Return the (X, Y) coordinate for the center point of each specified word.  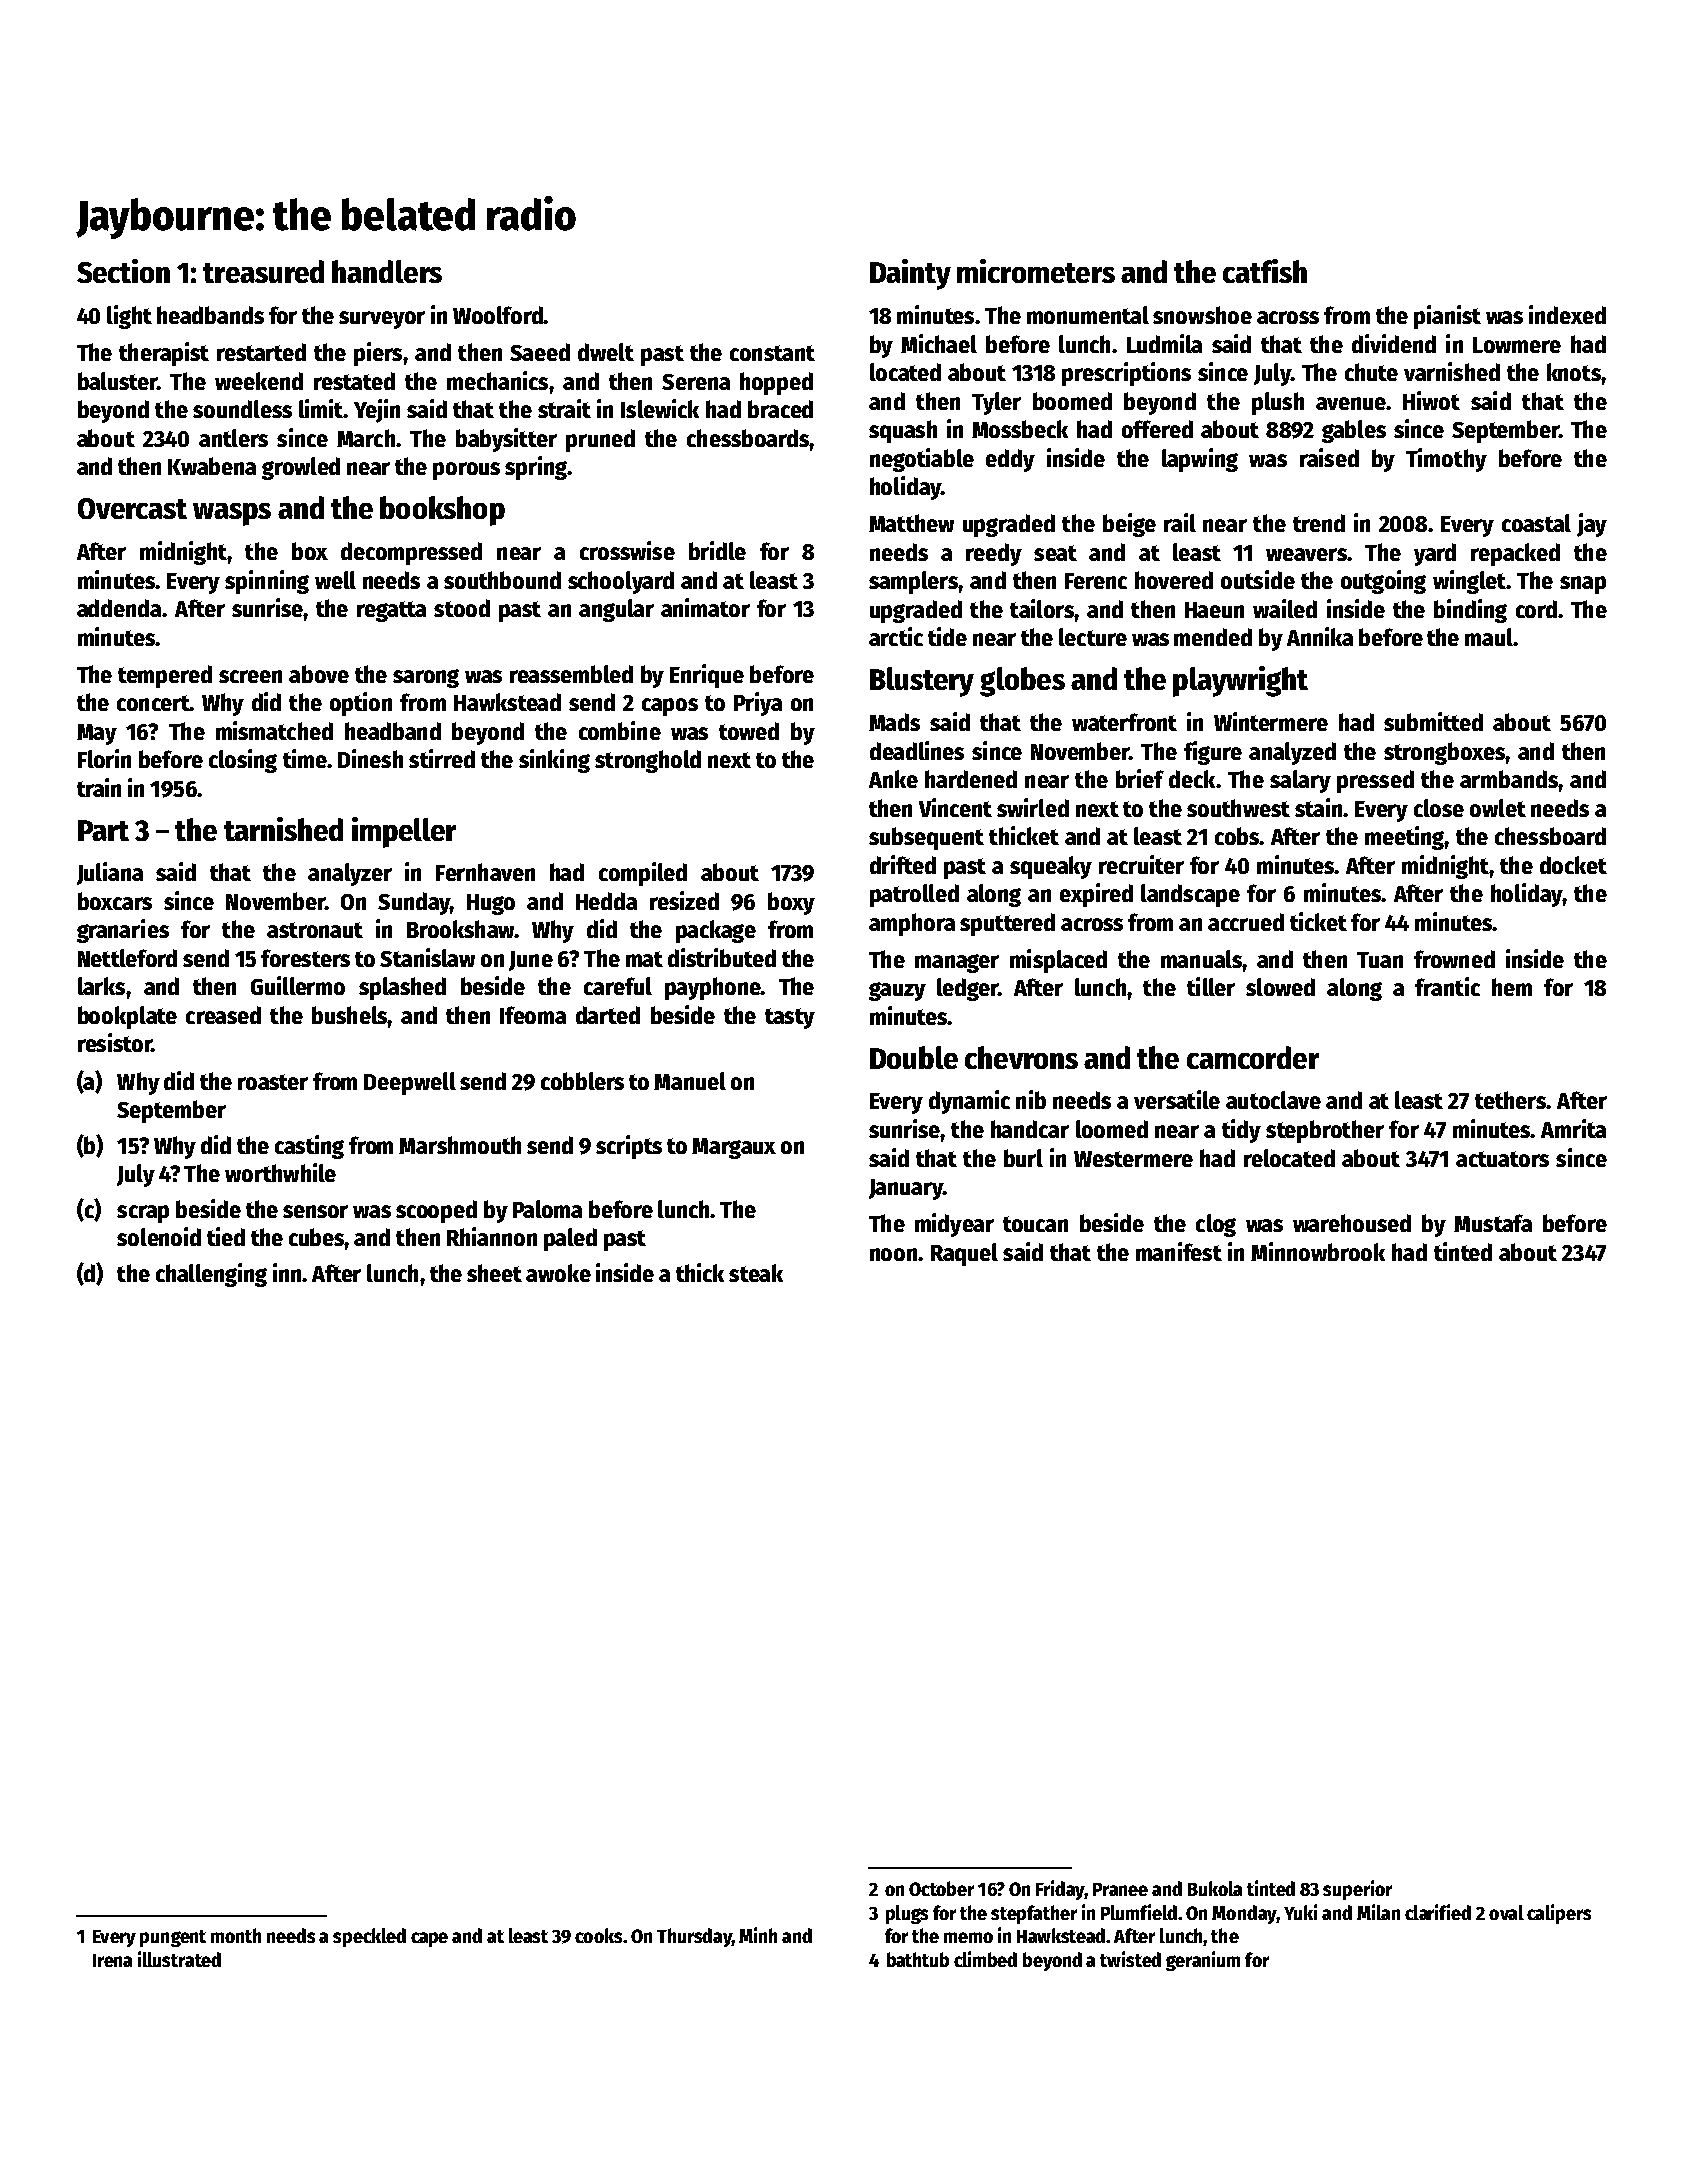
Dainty (910, 274)
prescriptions (1126, 374)
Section (123, 271)
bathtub (918, 1959)
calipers (1559, 1914)
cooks (598, 1935)
